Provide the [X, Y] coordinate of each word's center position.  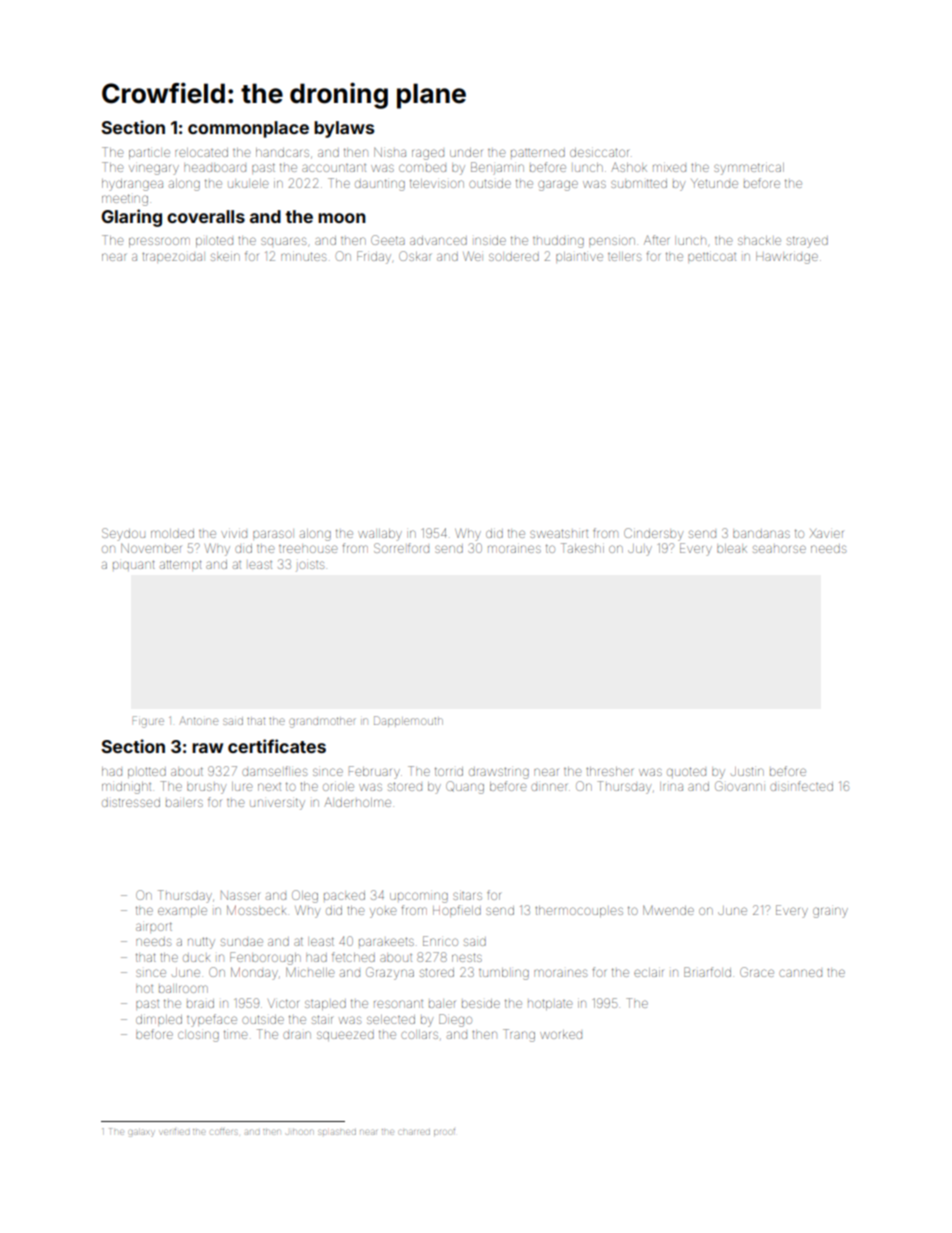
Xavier [826, 533]
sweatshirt [559, 534]
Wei [472, 256]
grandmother [322, 722]
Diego [455, 1020]
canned [800, 973]
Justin [747, 771]
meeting [125, 200]
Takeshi [582, 548]
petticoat [712, 257]
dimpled [159, 1019]
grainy [830, 912]
